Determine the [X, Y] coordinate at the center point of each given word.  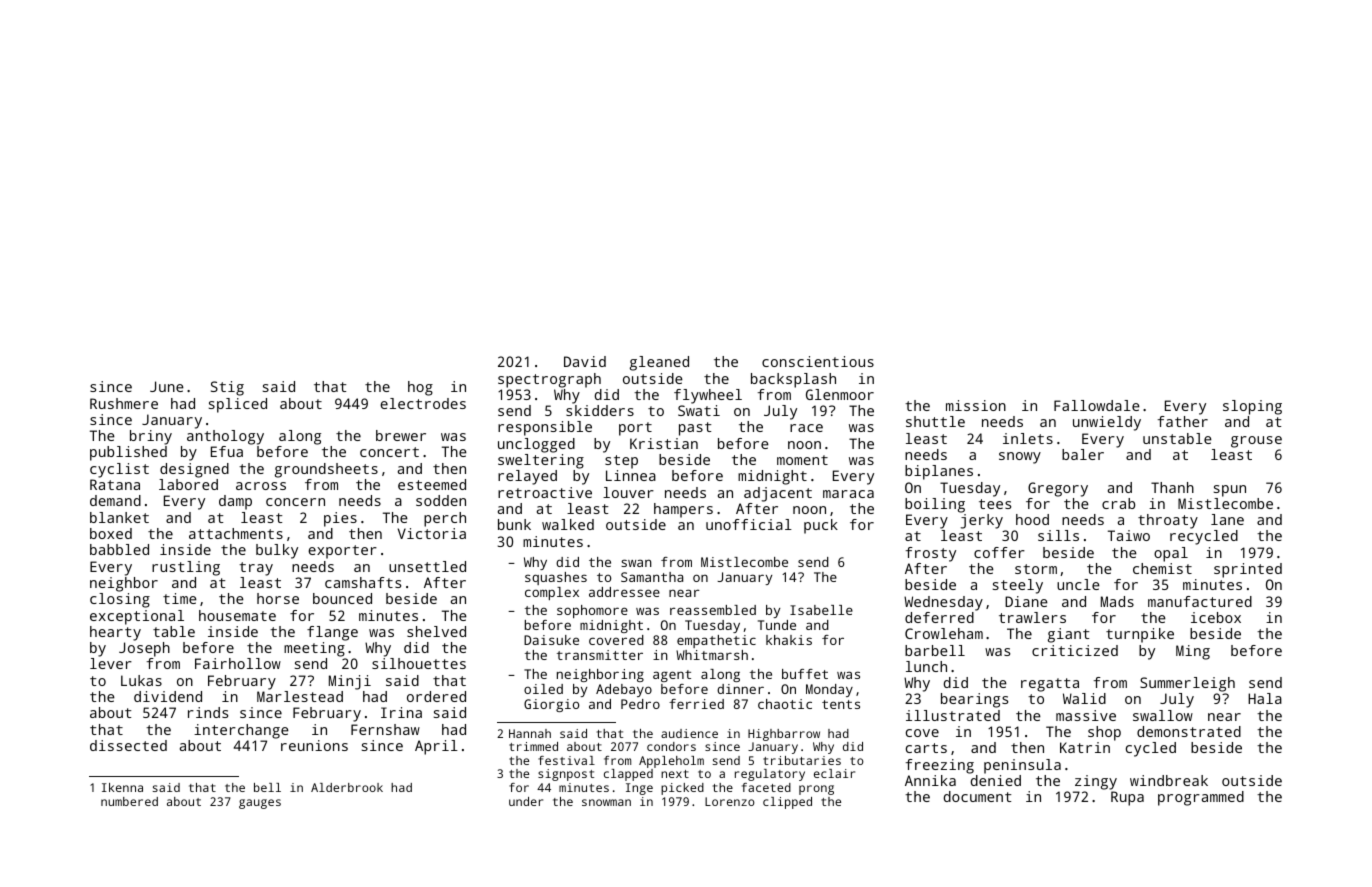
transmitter [600, 655]
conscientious [818, 361]
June [167, 386]
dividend [168, 696]
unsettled [427, 566]
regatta [1050, 685]
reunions [314, 745]
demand [115, 500]
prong [816, 790]
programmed [1201, 798]
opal [1171, 554]
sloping [1252, 407]
